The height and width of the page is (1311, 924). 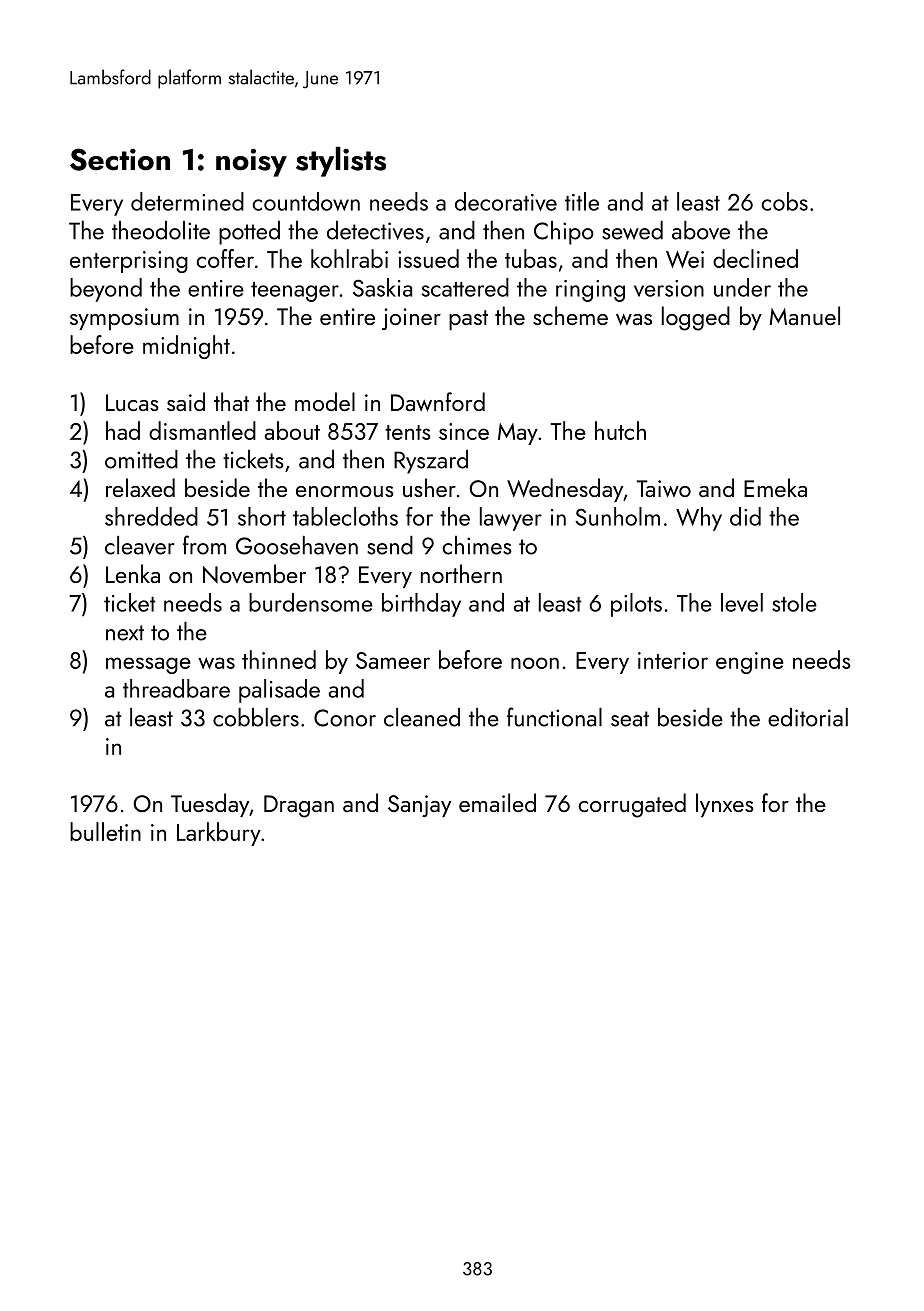 I want to click on noisy, so click(x=251, y=162).
